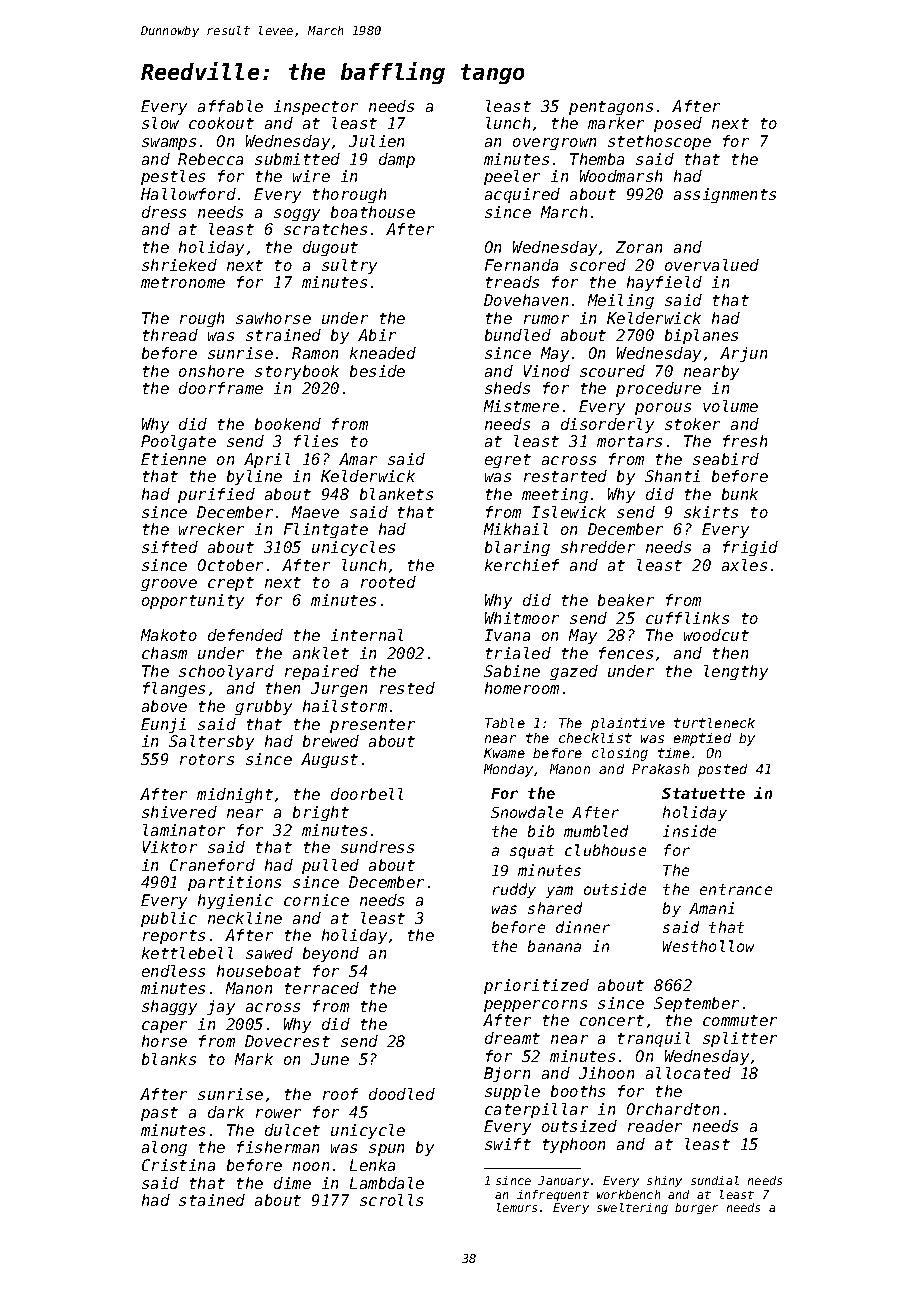 The image size is (924, 1314). Describe the element at coordinates (183, 282) in the image. I see `metronome` at that location.
